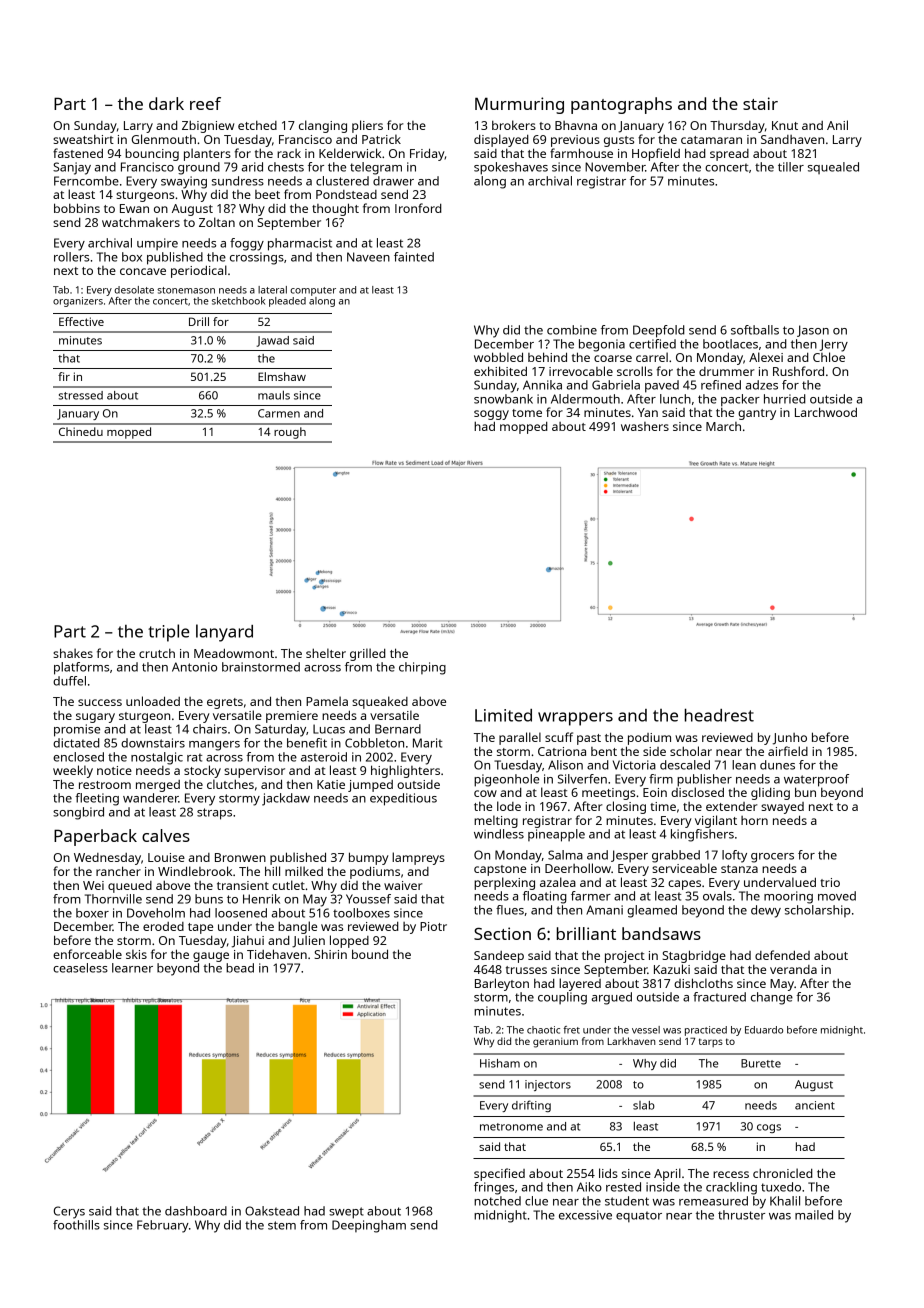 The height and width of the screenshot is (1308, 924). What do you see at coordinates (585, 1215) in the screenshot?
I see `excessive` at bounding box center [585, 1215].
